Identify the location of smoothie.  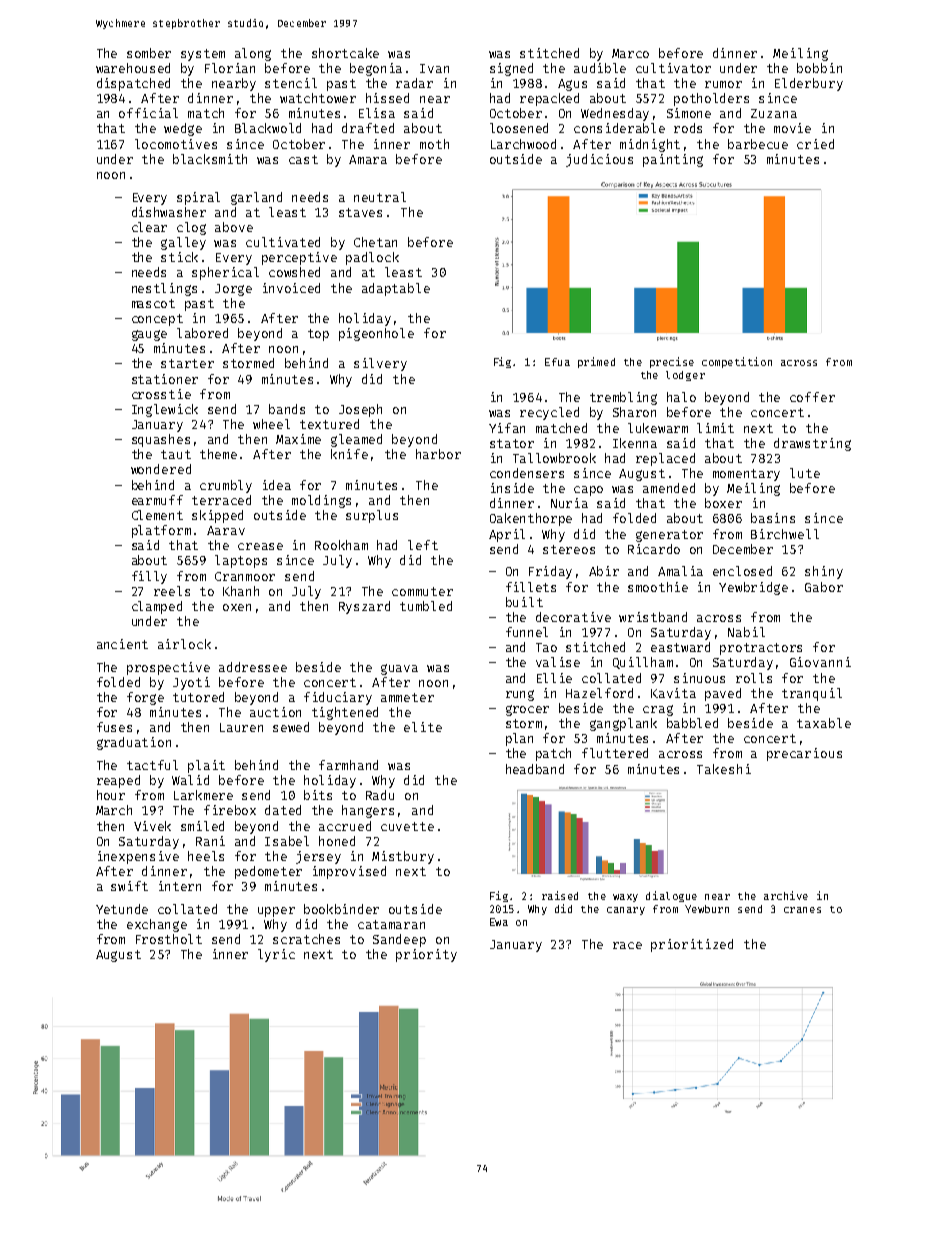
(658, 587).
